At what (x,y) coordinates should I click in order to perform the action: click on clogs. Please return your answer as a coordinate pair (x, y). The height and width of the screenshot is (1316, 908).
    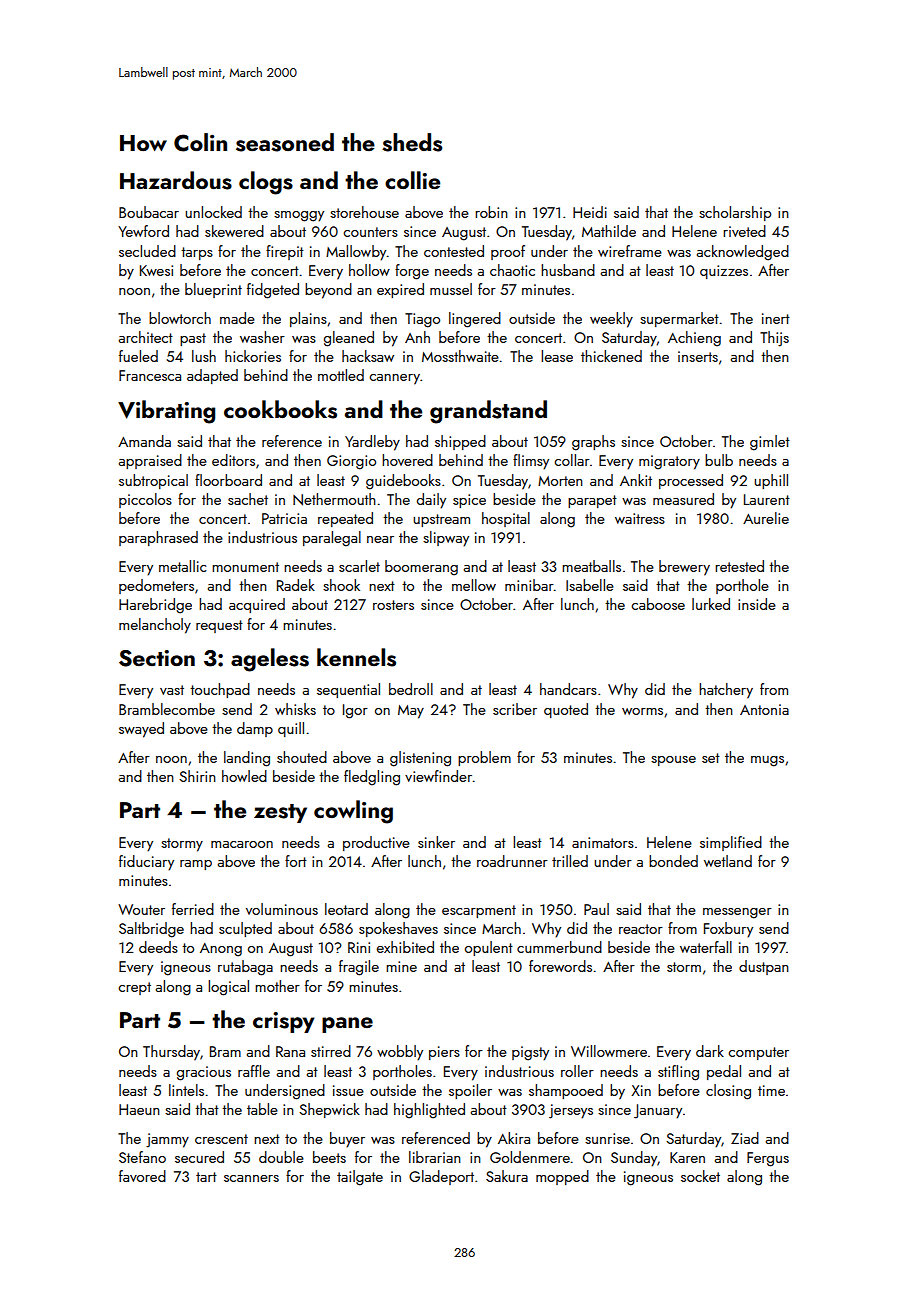
    Looking at the image, I should click on (266, 183).
